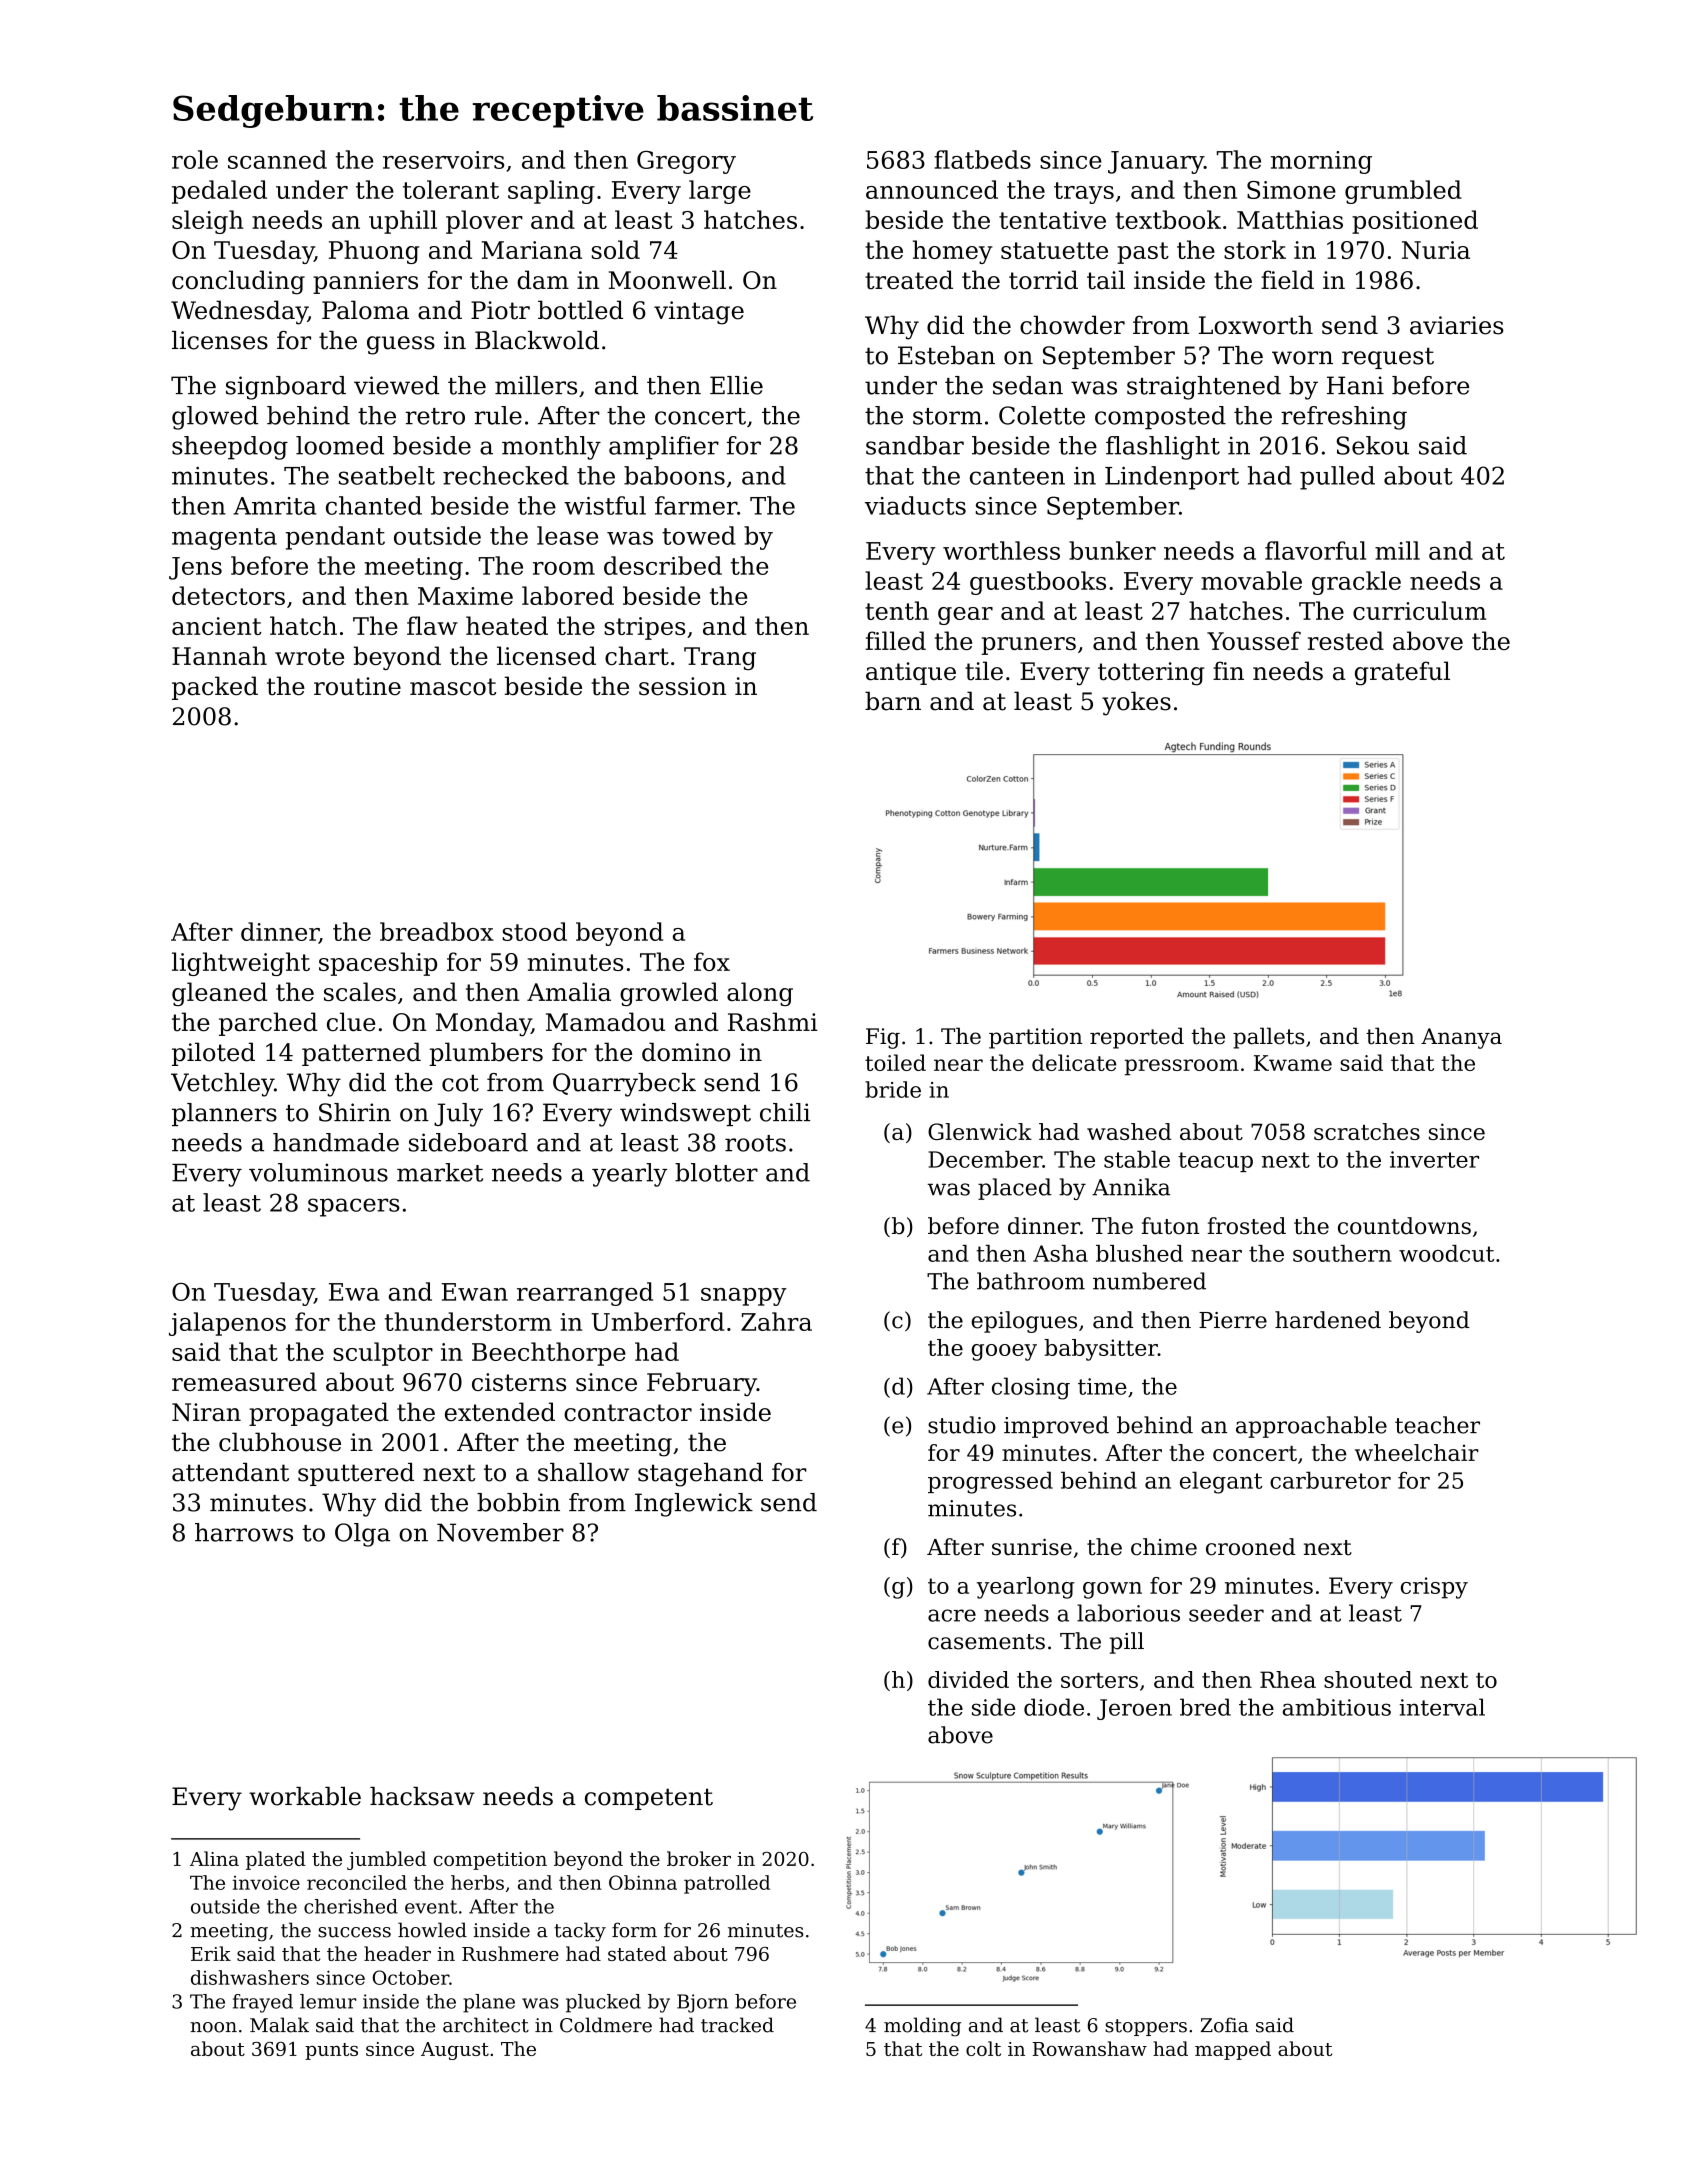 The image size is (1683, 2178). Describe the element at coordinates (1321, 162) in the screenshot. I see `morning` at that location.
